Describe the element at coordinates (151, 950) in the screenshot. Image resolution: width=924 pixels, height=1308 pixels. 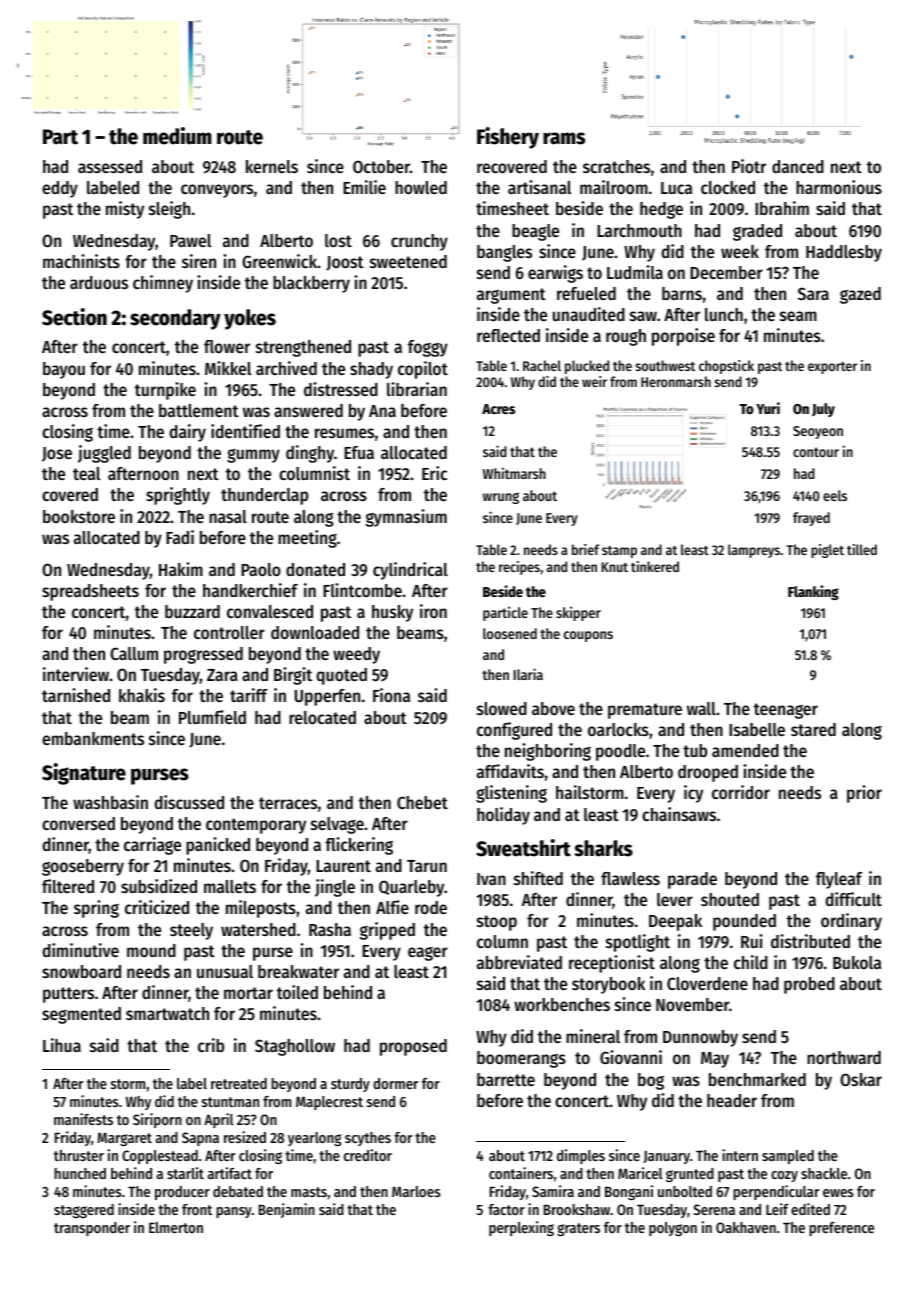
I see `mound` at that location.
